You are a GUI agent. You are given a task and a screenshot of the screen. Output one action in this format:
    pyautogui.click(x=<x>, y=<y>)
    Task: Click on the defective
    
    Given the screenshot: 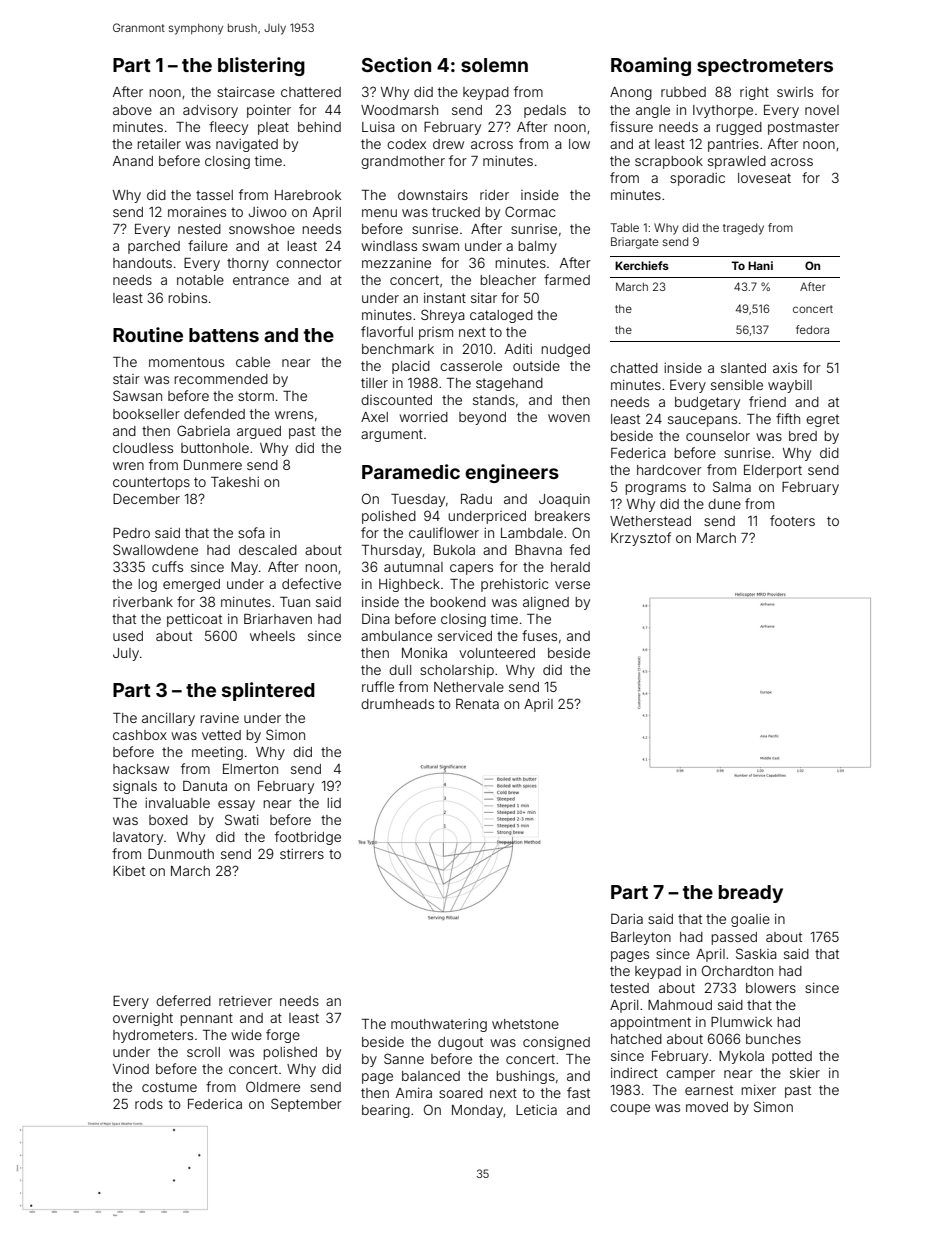 What is the action you would take?
    pyautogui.click(x=311, y=583)
